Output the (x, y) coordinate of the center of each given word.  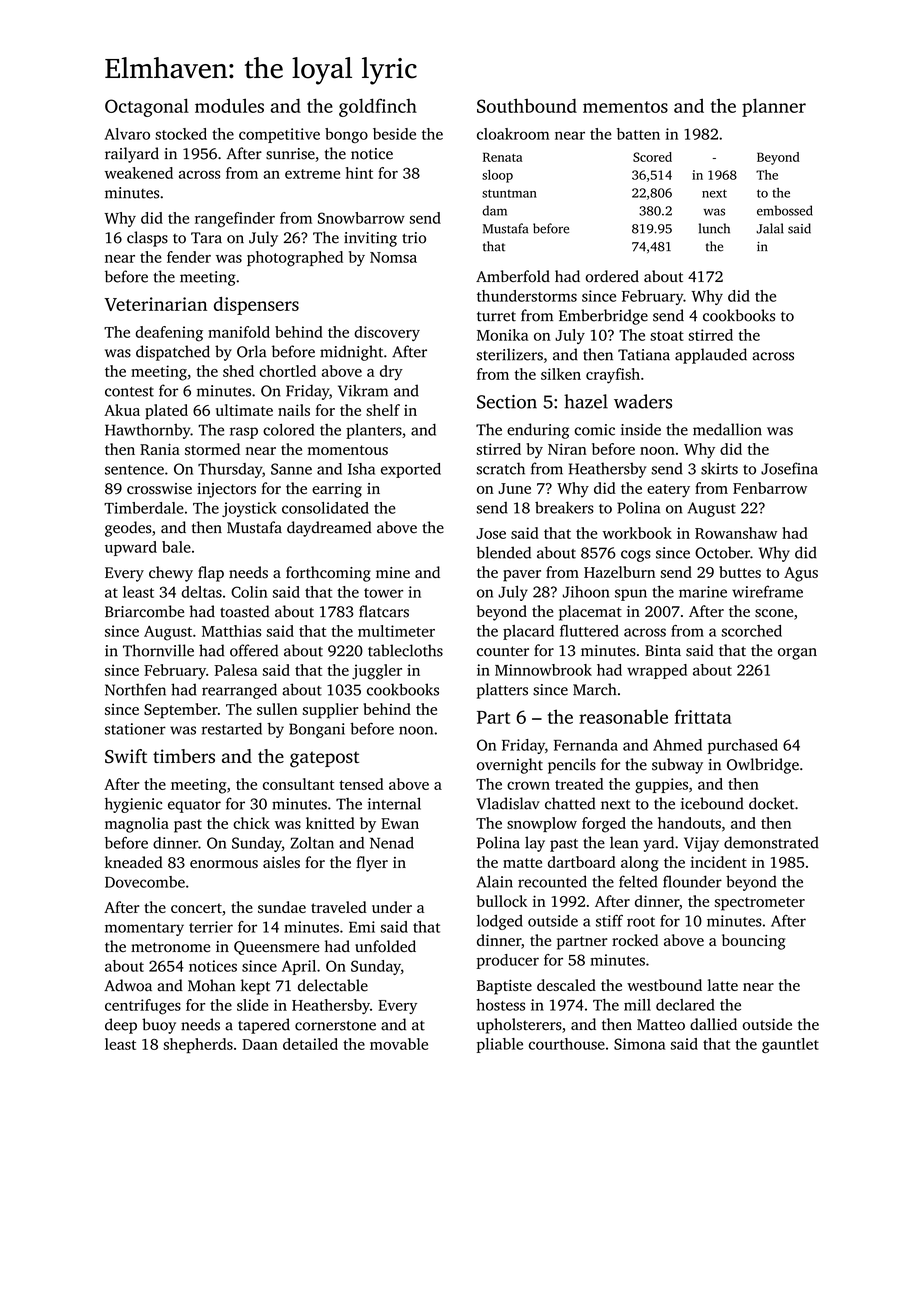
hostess (501, 1005)
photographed (295, 259)
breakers (564, 507)
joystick (249, 509)
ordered (612, 276)
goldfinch (378, 107)
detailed (310, 1044)
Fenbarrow (770, 488)
